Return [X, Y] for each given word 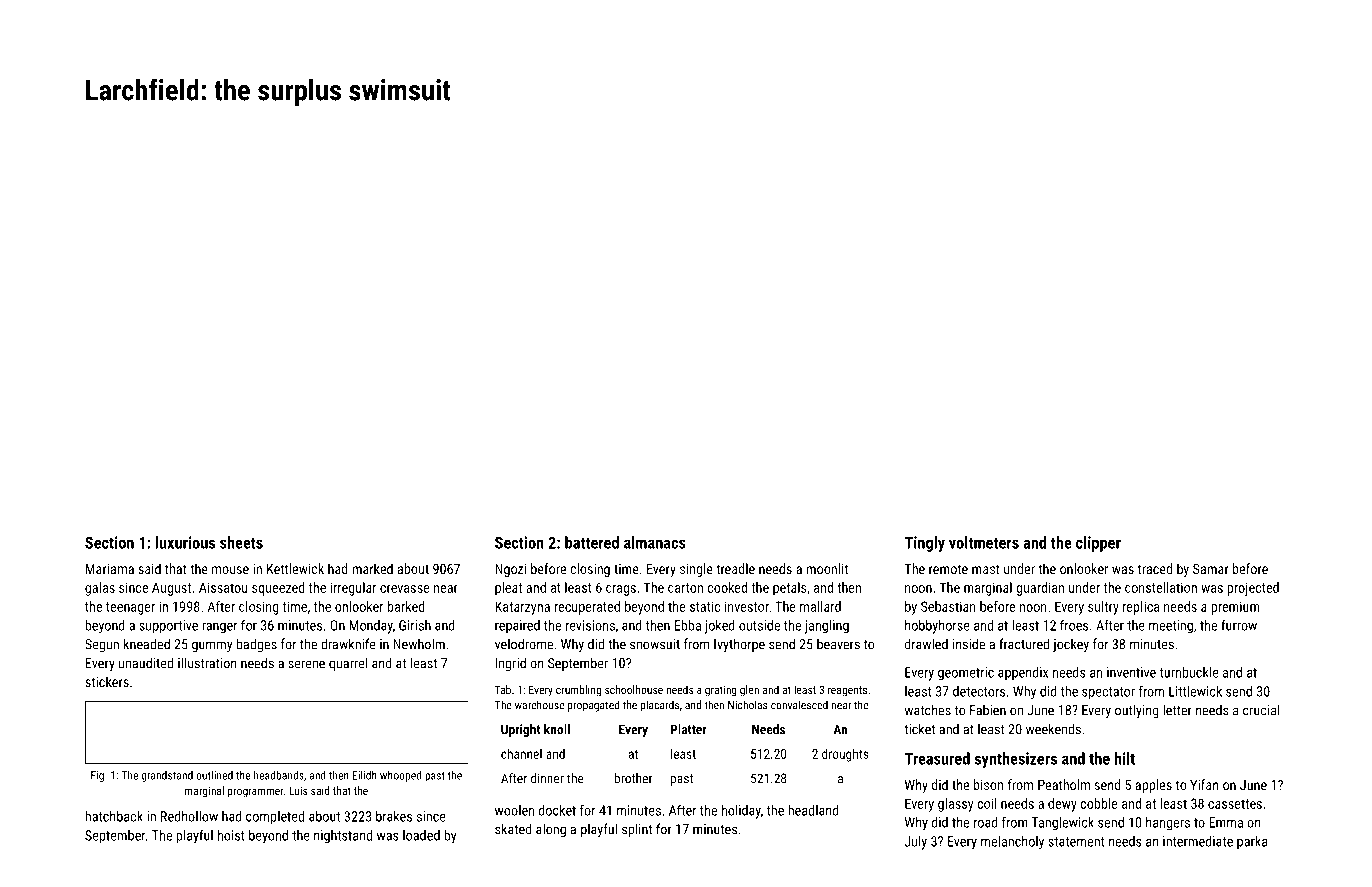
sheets [241, 542]
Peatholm [1064, 784]
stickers [107, 681]
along [551, 830]
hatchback [114, 816]
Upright [521, 730]
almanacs [655, 542]
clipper [1098, 544]
